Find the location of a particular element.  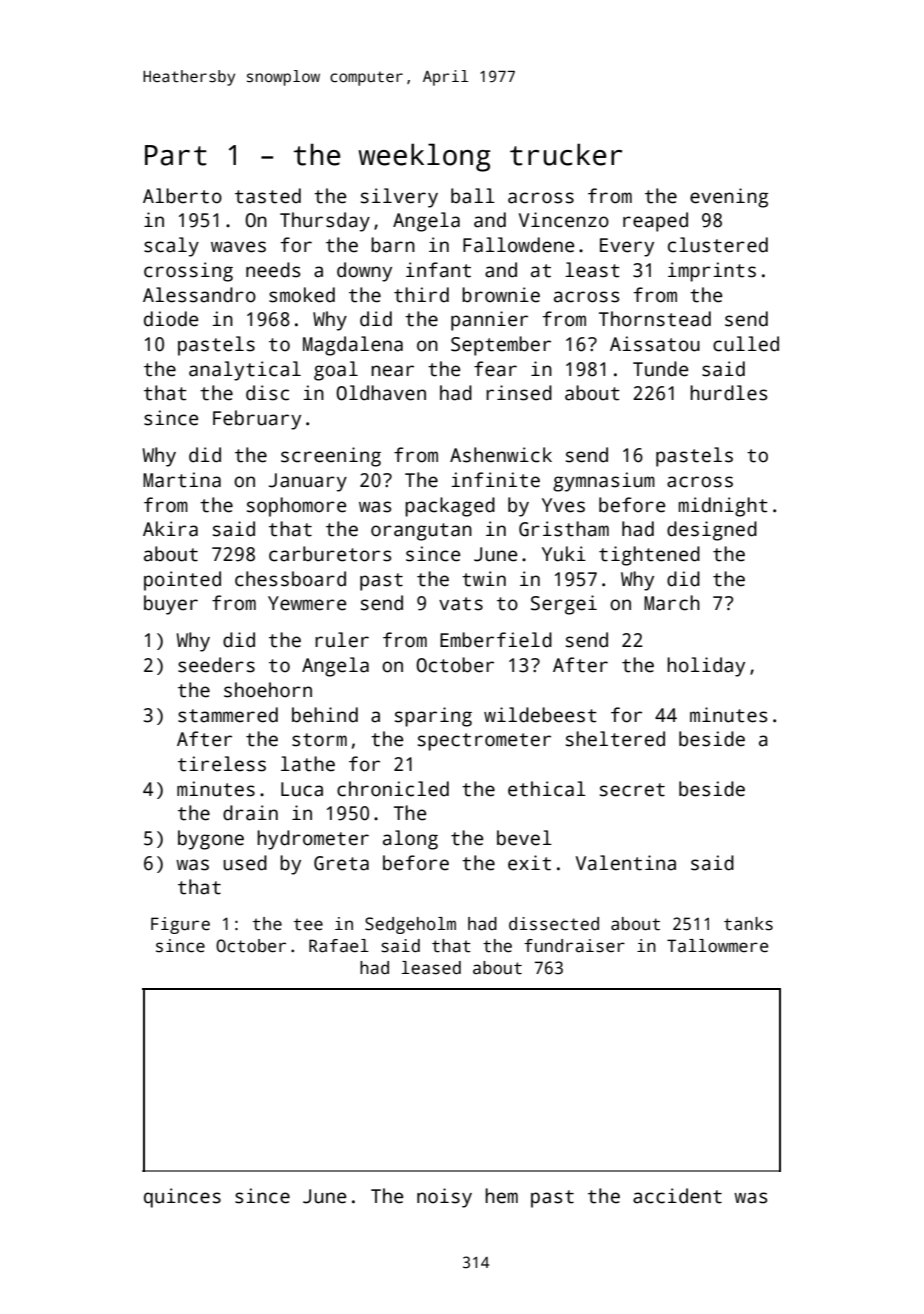

Figure is located at coordinates (180, 925).
